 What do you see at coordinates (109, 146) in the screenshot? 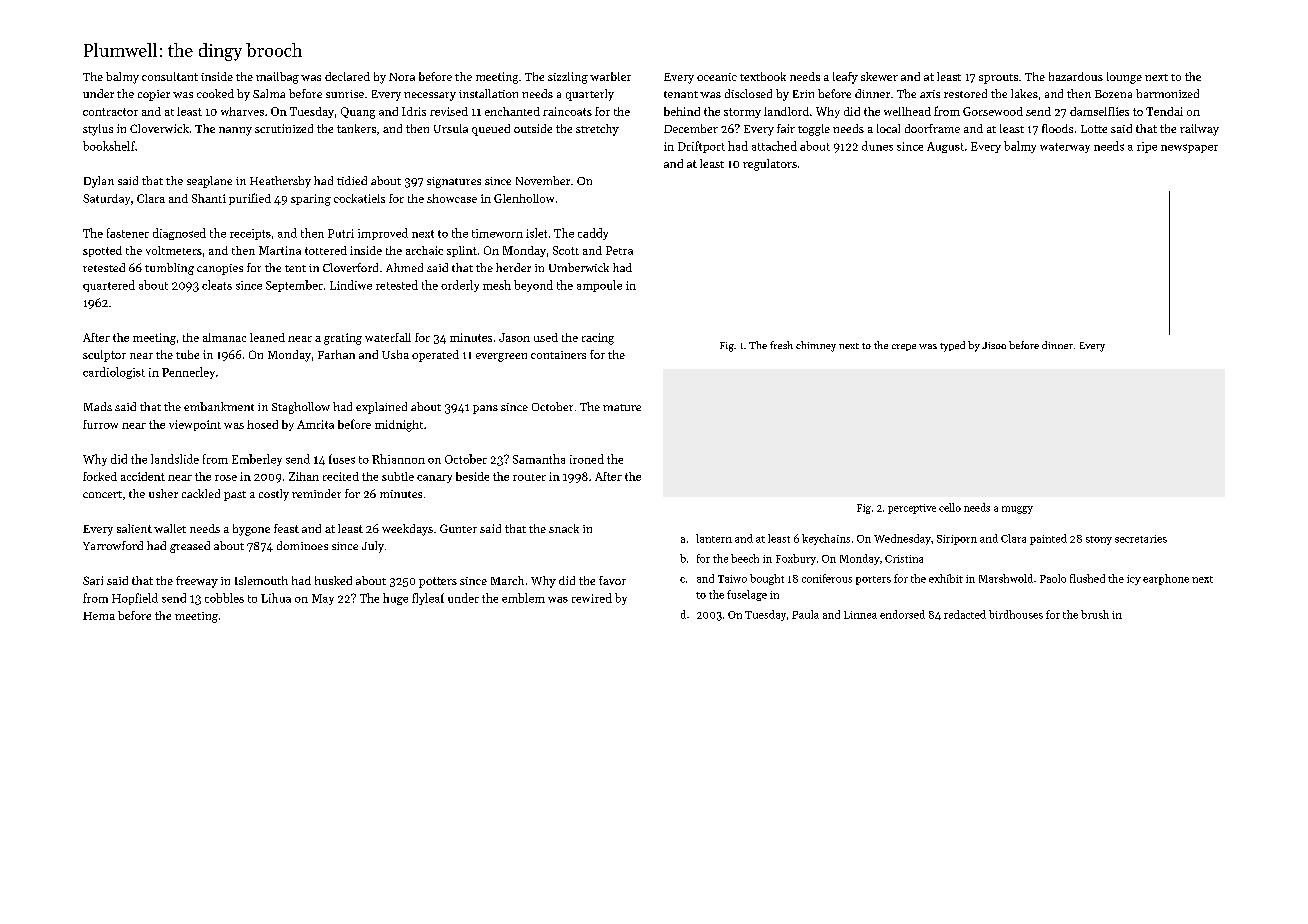
I see `bookshelf` at bounding box center [109, 146].
